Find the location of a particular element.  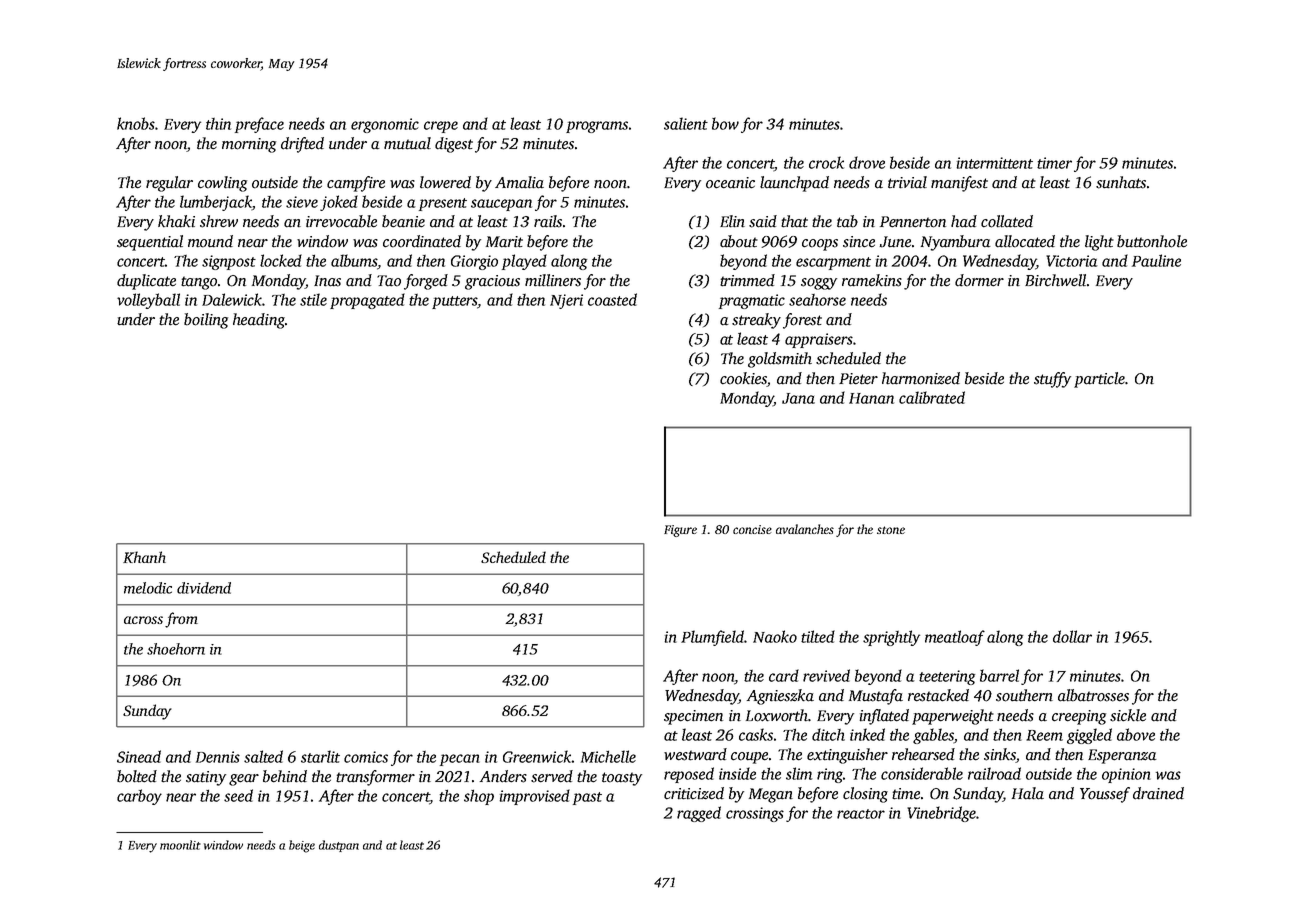

intermittent is located at coordinates (995, 163).
